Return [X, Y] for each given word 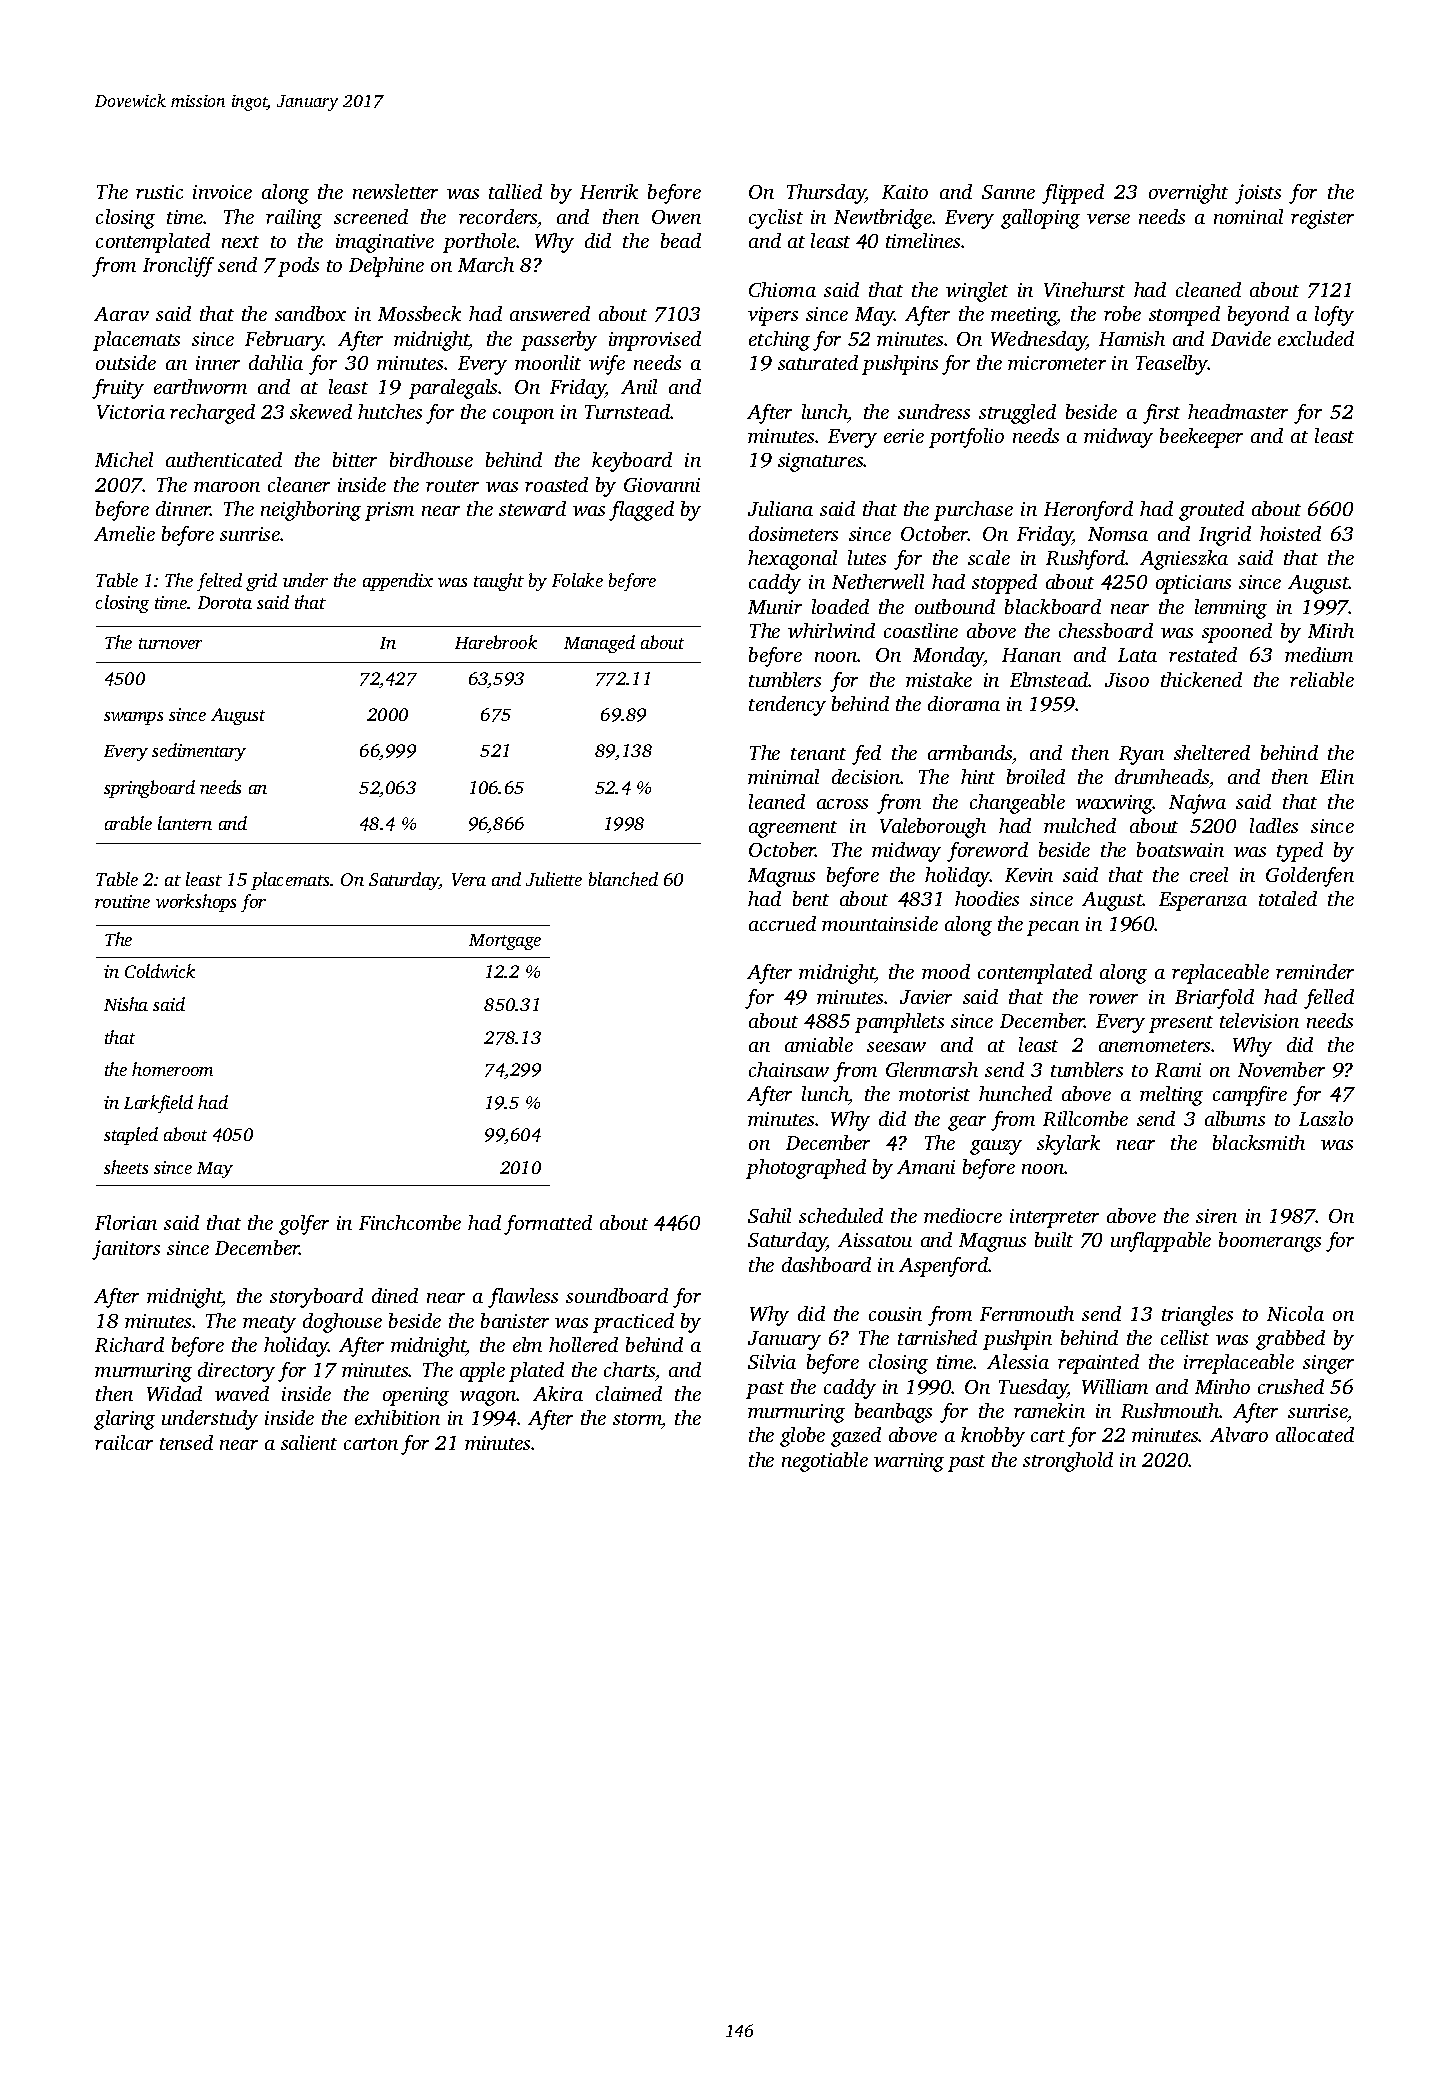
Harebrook [496, 642]
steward [532, 508]
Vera [469, 879]
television [1259, 1020]
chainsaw [789, 1069]
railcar [124, 1442]
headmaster [1238, 411]
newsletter [395, 191]
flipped [1073, 194]
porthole [479, 243]
